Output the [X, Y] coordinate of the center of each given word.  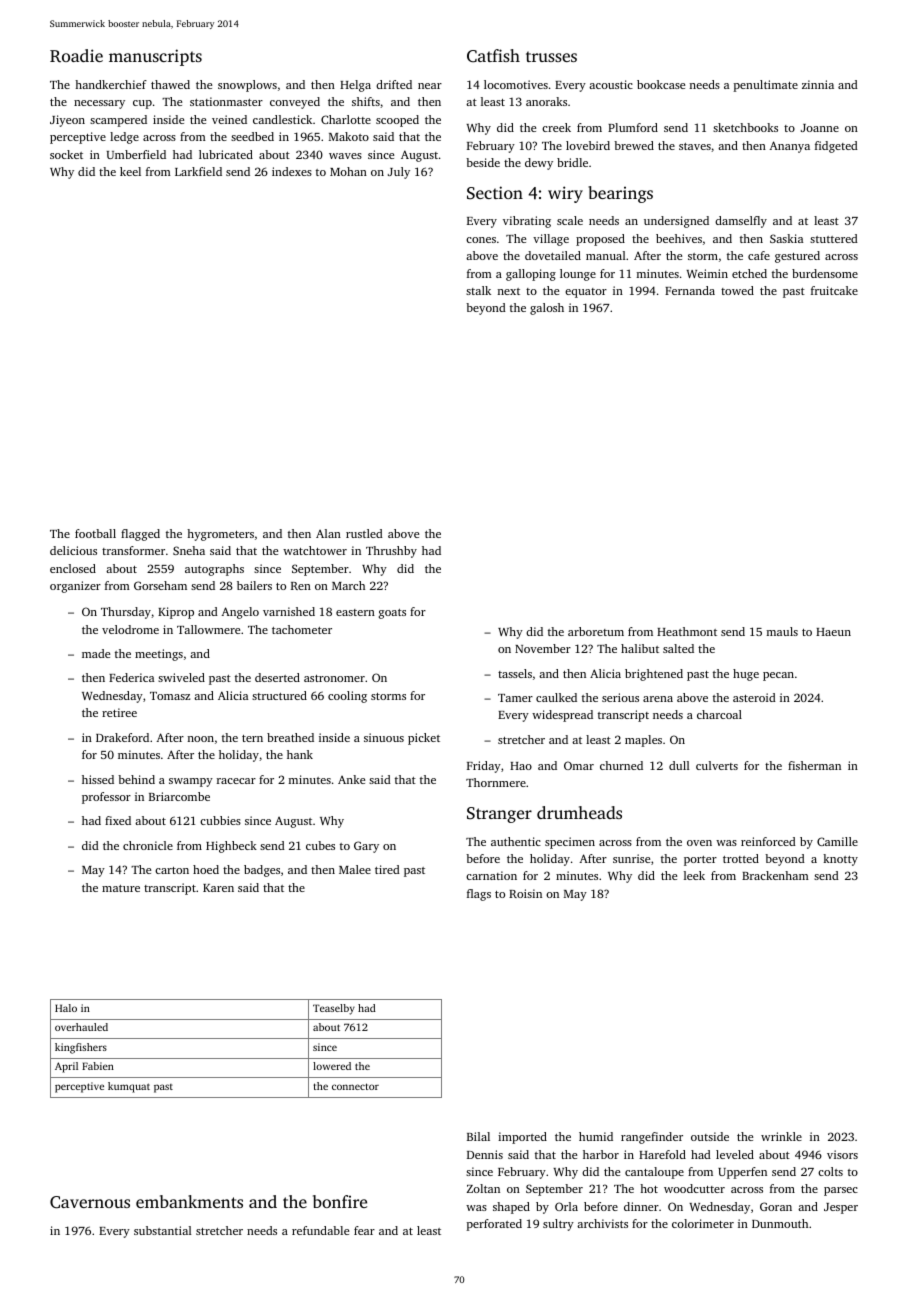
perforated [494, 1225]
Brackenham [775, 875]
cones [481, 240]
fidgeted [836, 147]
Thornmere [496, 782]
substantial [163, 1230]
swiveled [181, 677]
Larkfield [198, 171]
